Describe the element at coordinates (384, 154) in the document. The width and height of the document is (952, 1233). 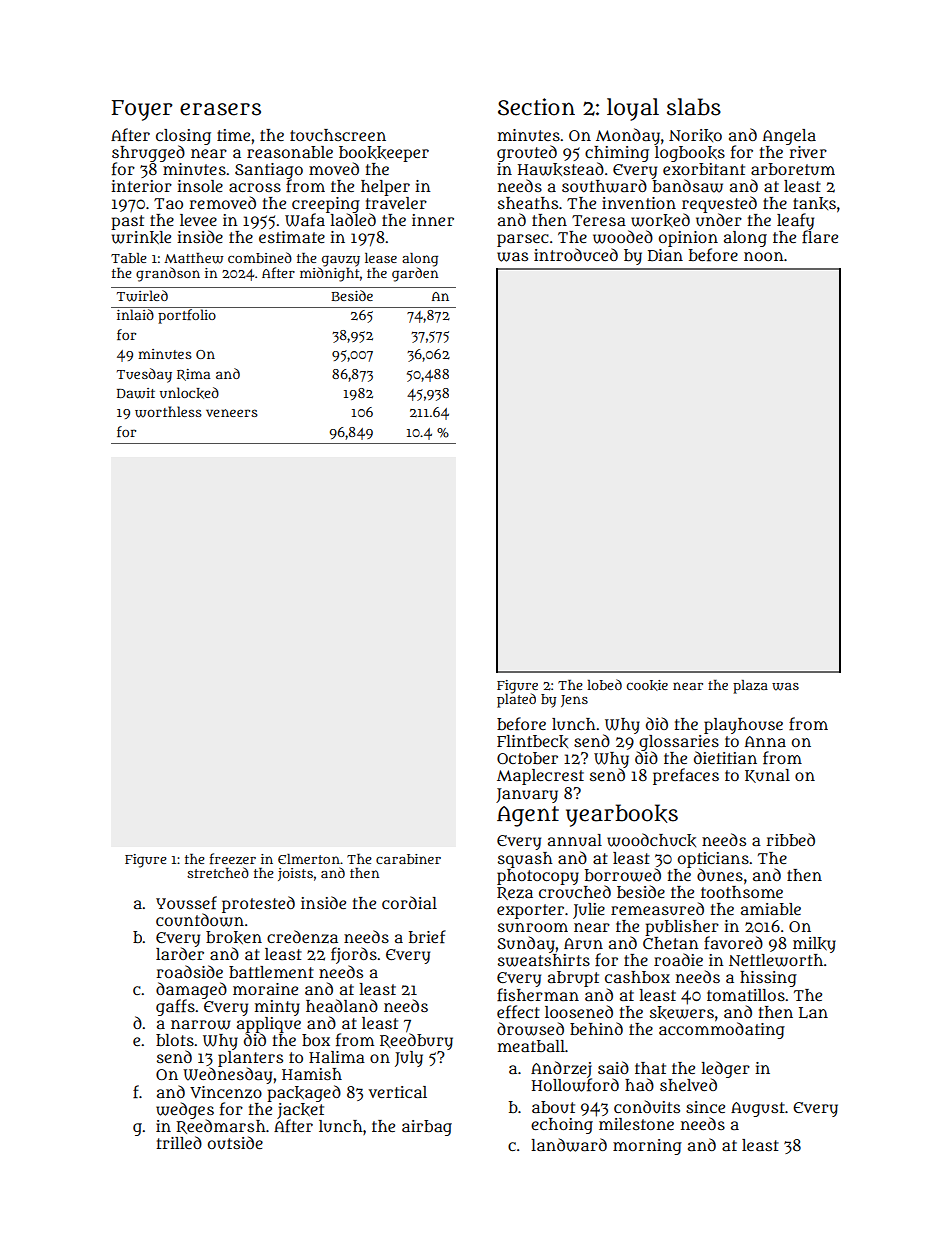
I see `bookkeeper` at that location.
